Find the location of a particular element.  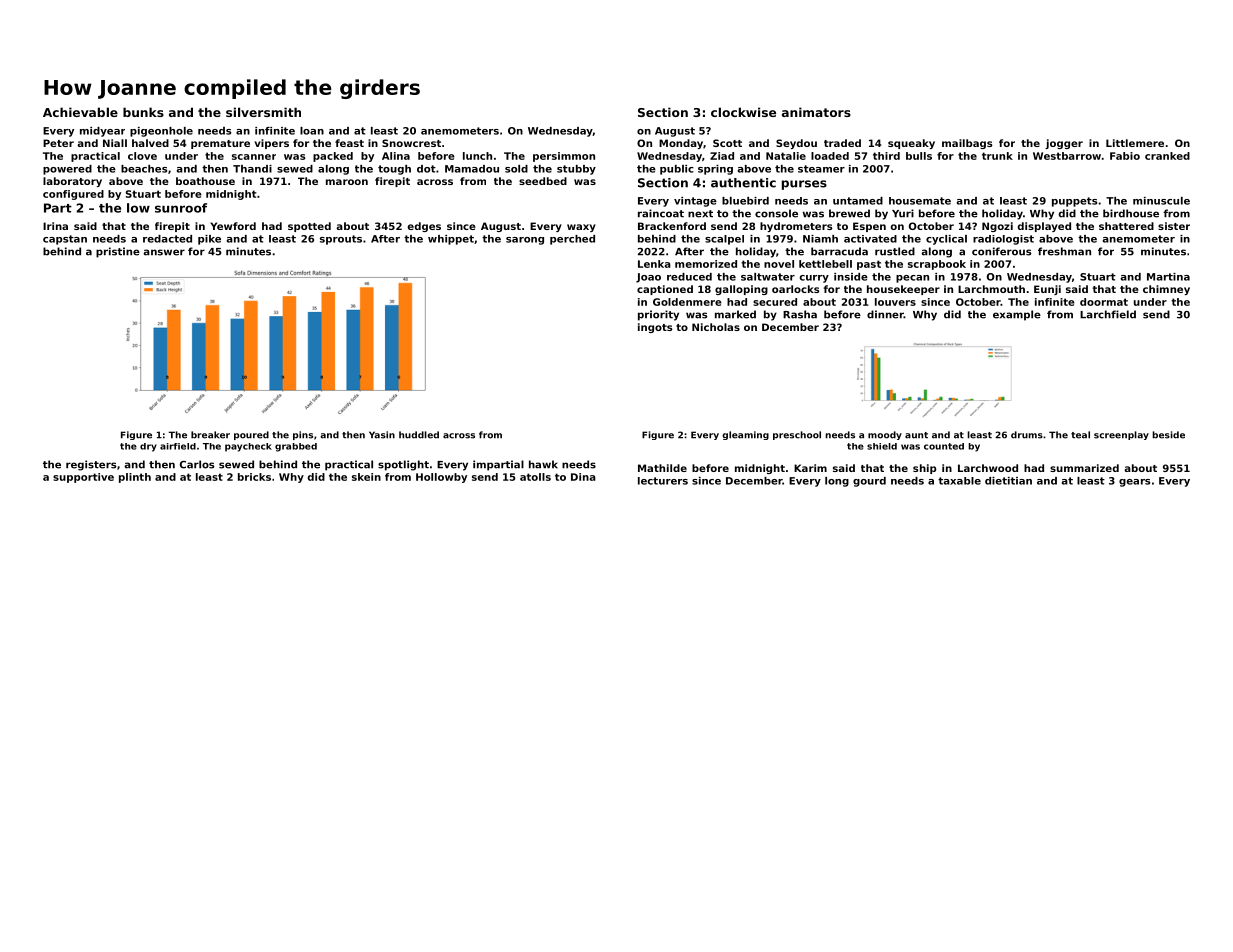

captioned is located at coordinates (665, 290).
